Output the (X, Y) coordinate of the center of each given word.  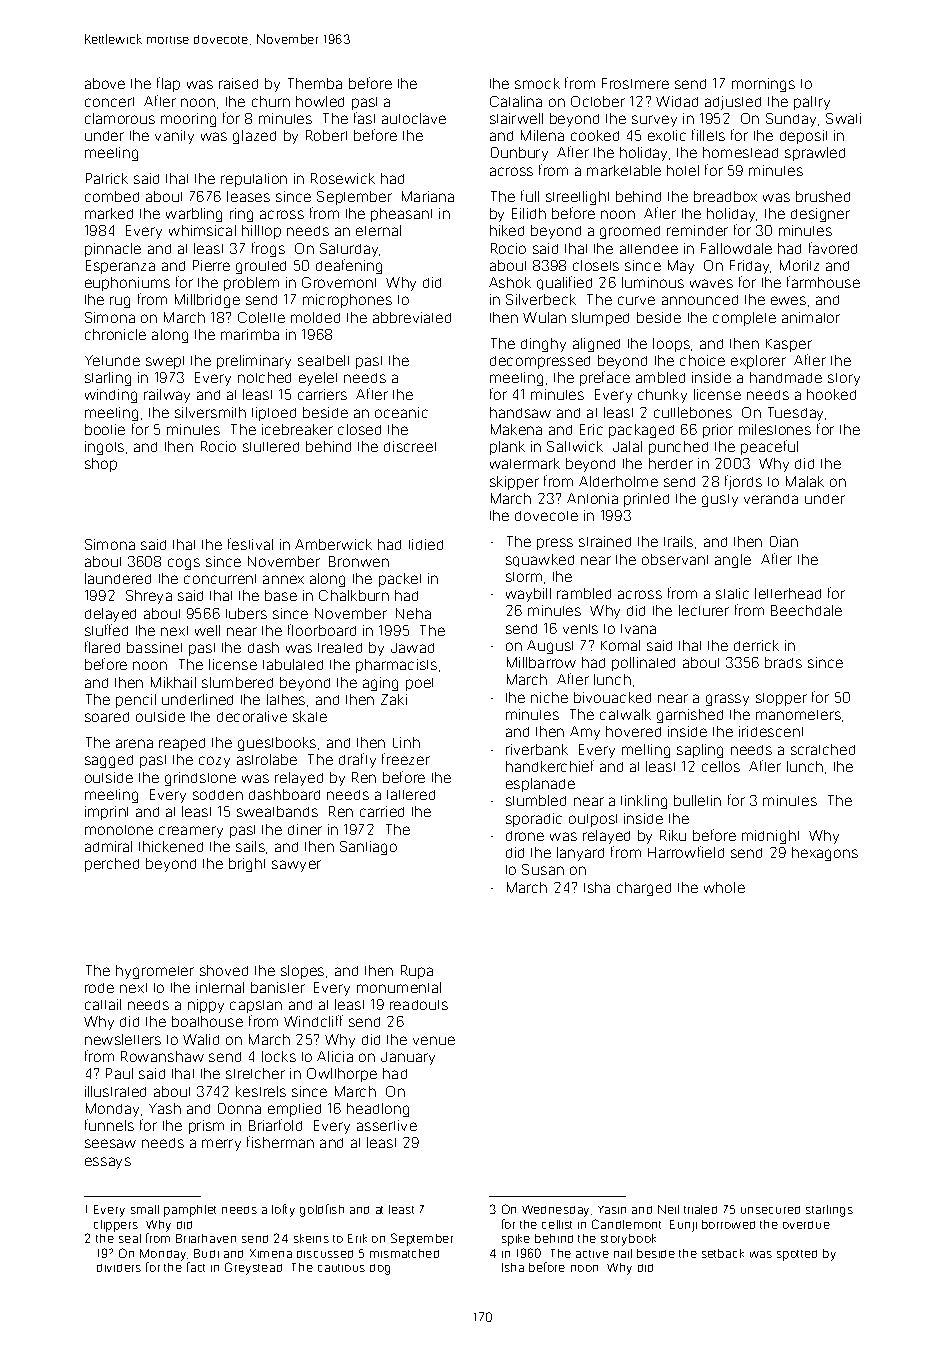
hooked (831, 394)
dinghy (543, 345)
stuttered (271, 447)
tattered (411, 795)
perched (112, 865)
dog (380, 1269)
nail (623, 1253)
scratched (823, 749)
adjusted (733, 103)
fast (364, 118)
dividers (119, 1268)
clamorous (120, 118)
